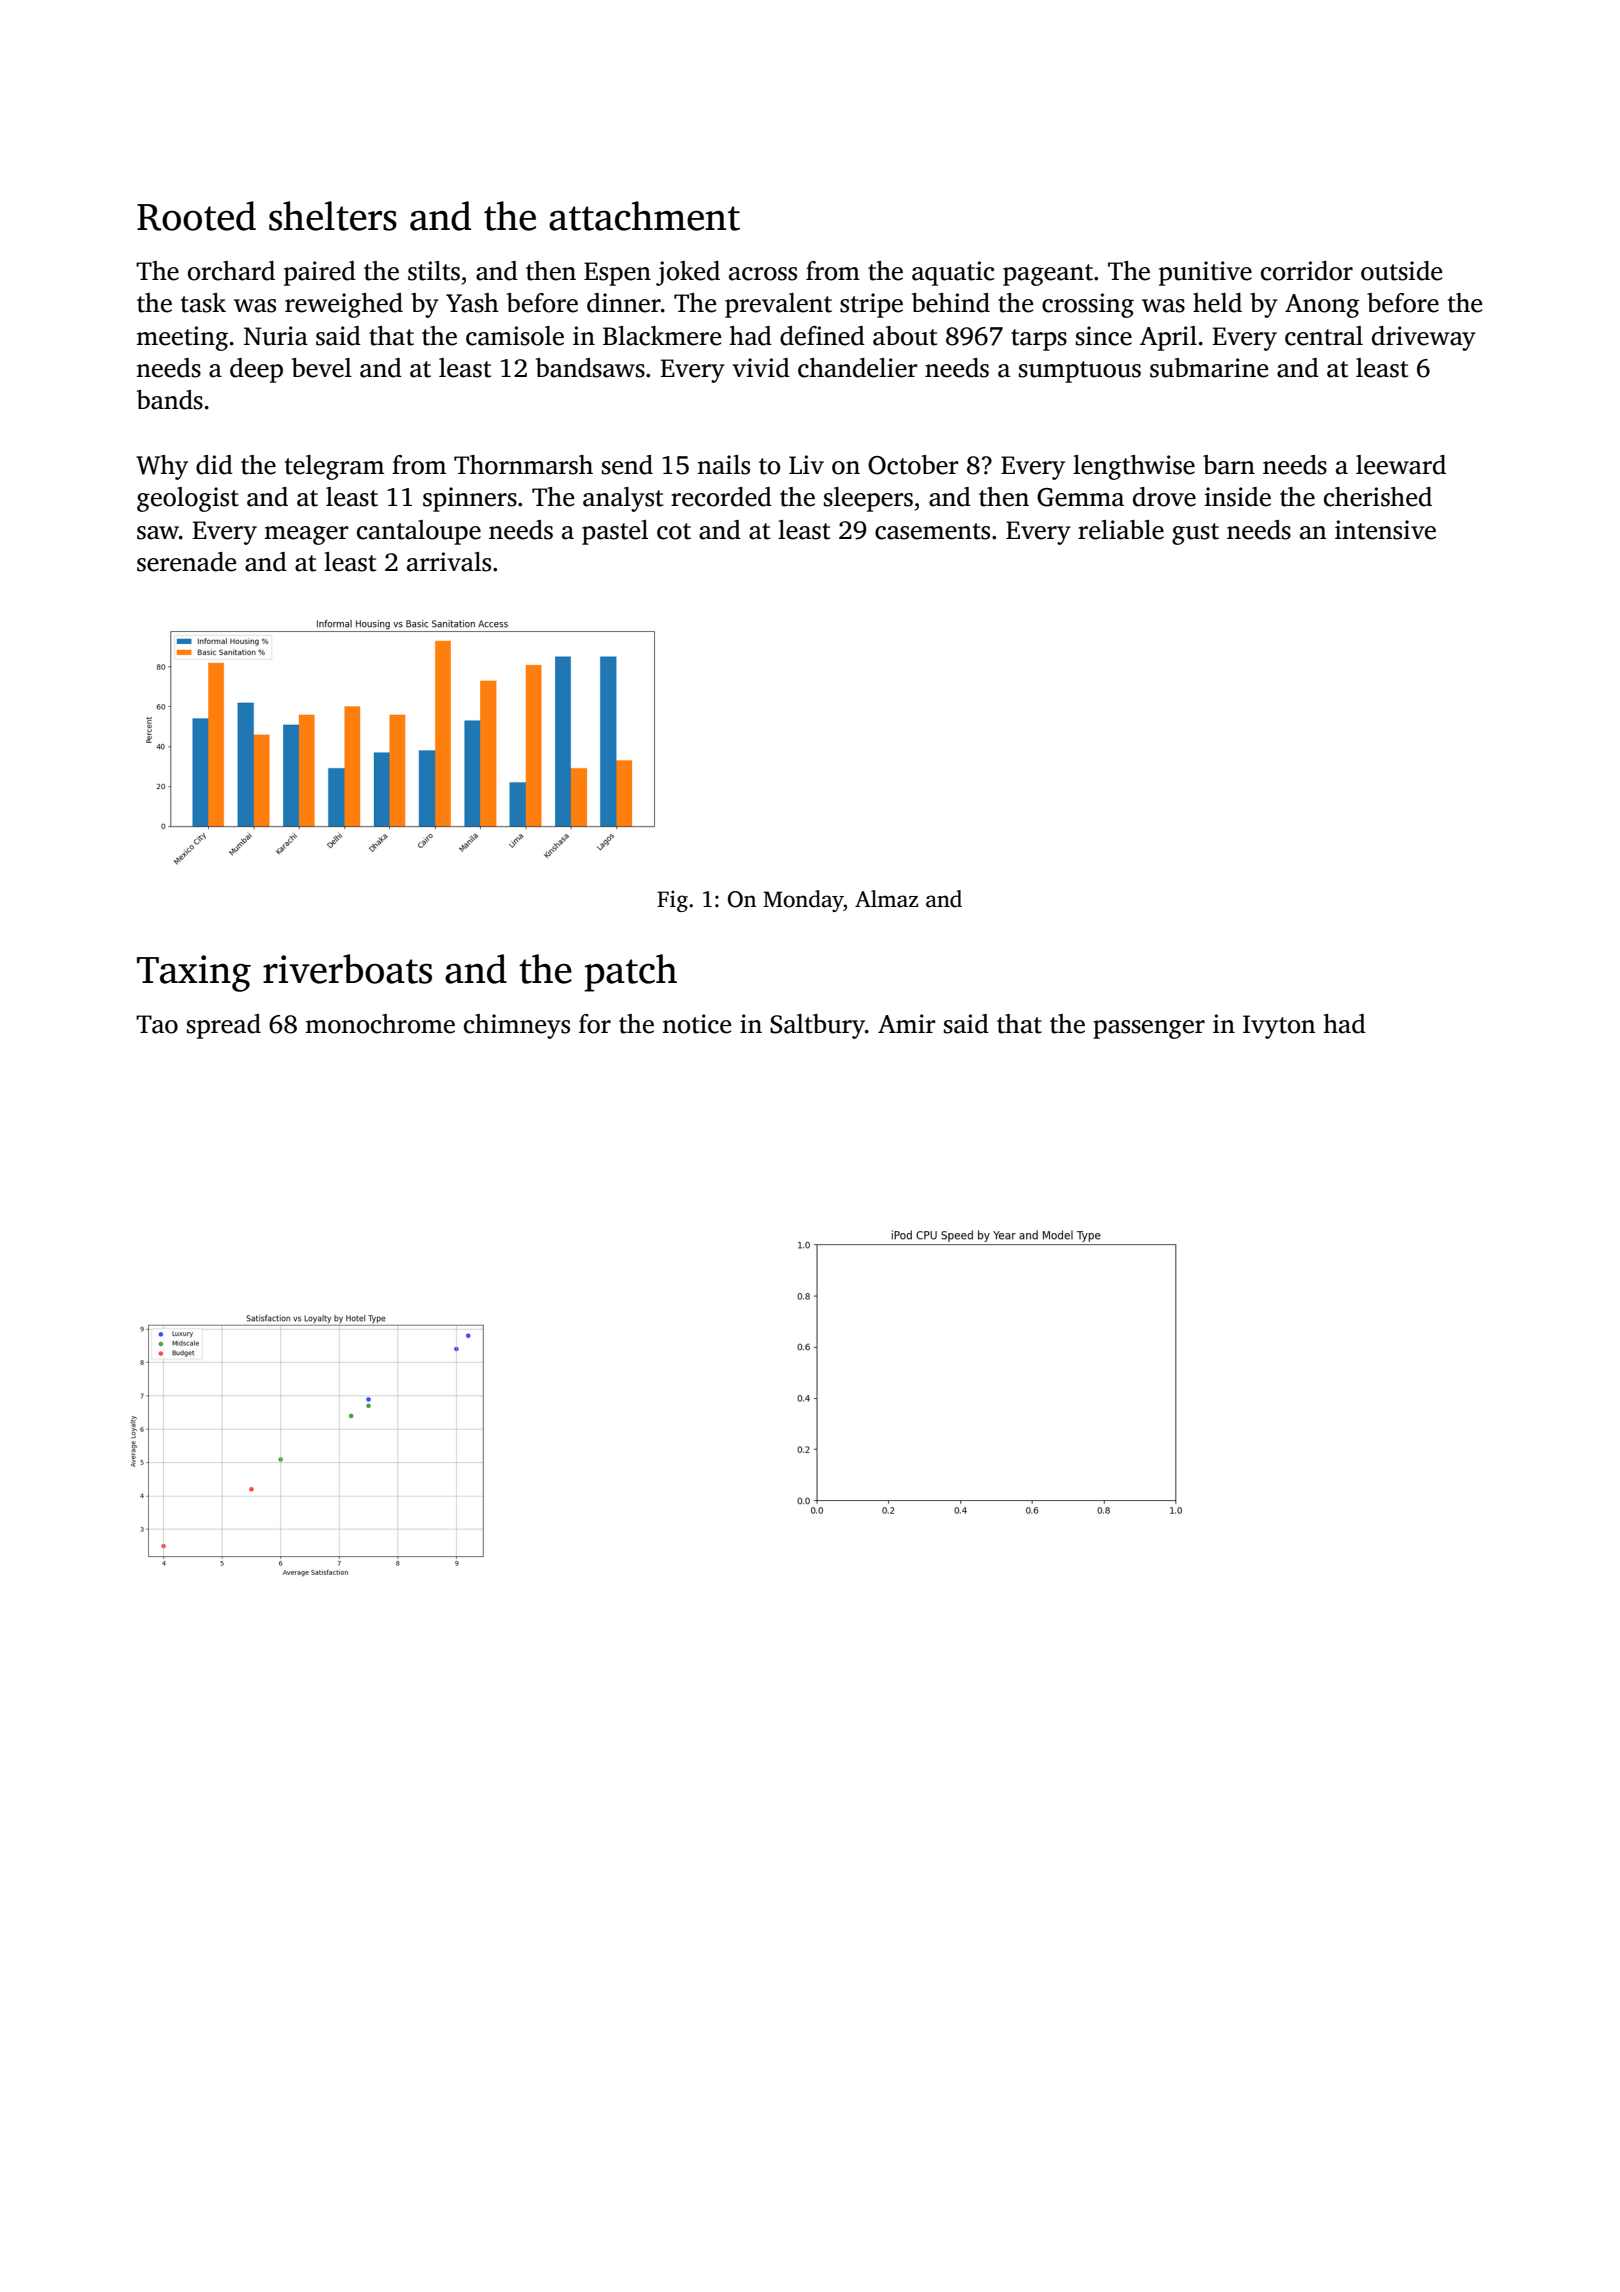  Describe the element at coordinates (630, 973) in the screenshot. I see `patch` at that location.
